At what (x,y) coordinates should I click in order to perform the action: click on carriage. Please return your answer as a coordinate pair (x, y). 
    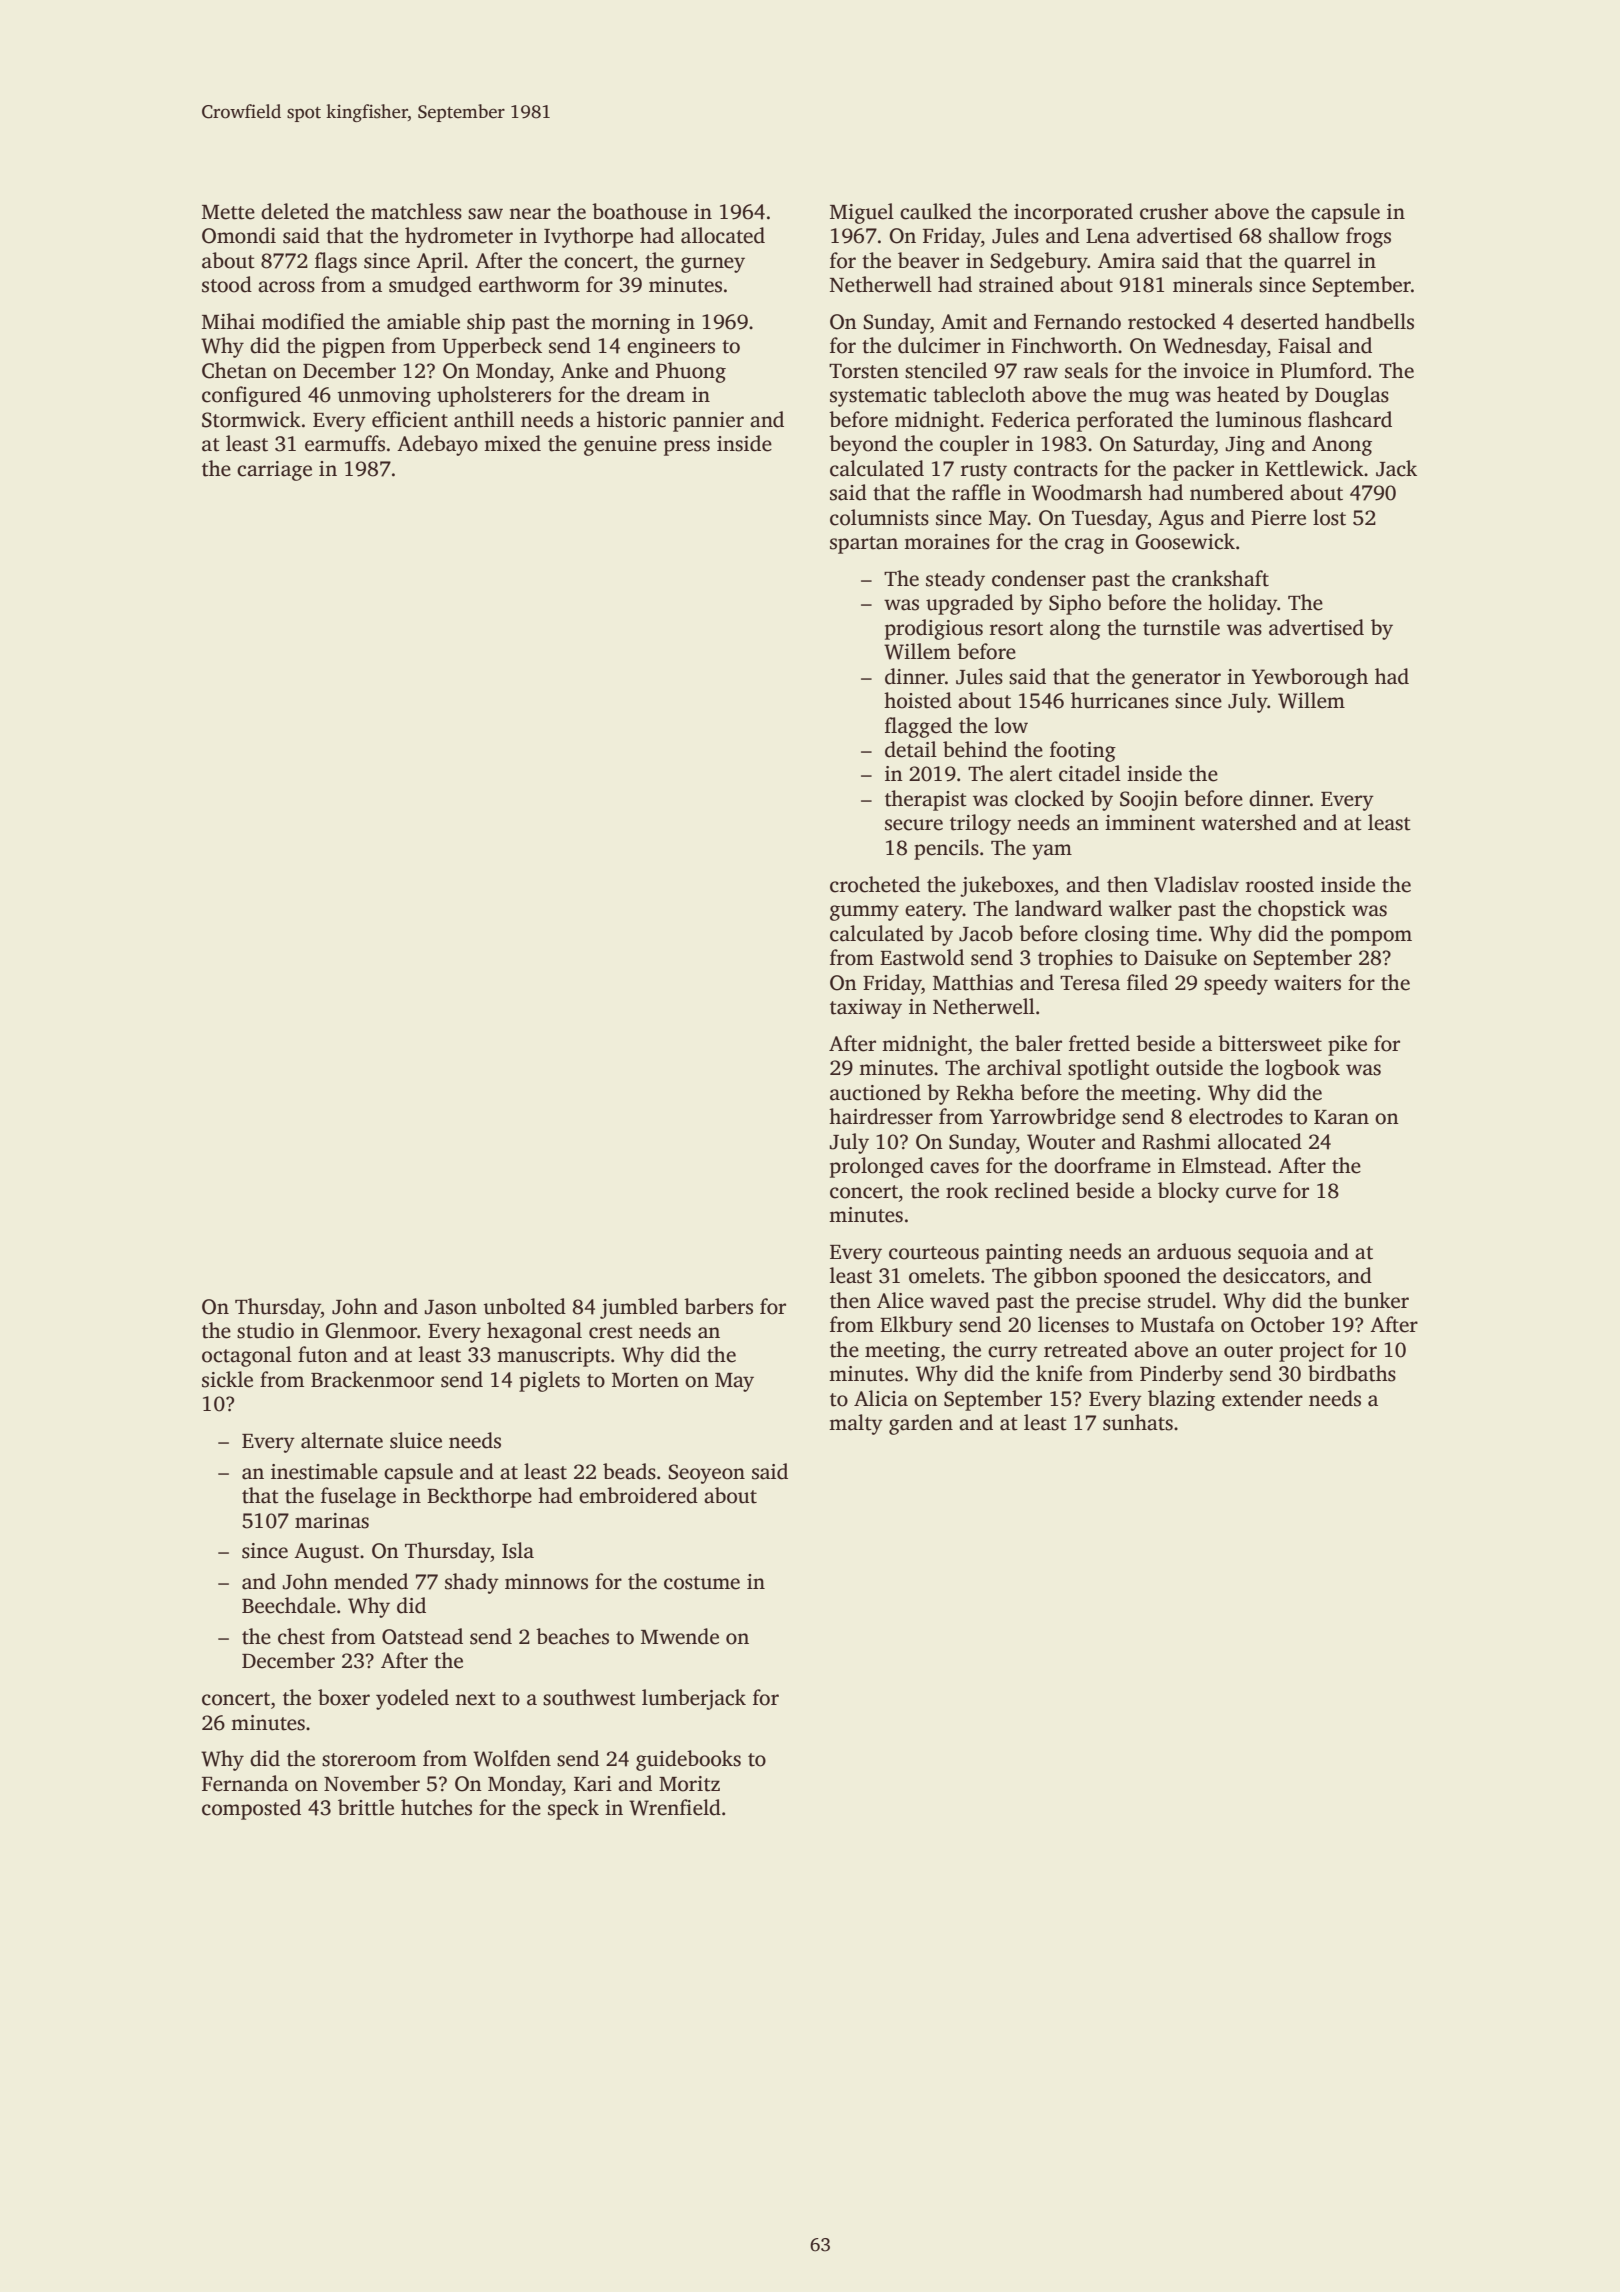
    Looking at the image, I should click on (274, 471).
